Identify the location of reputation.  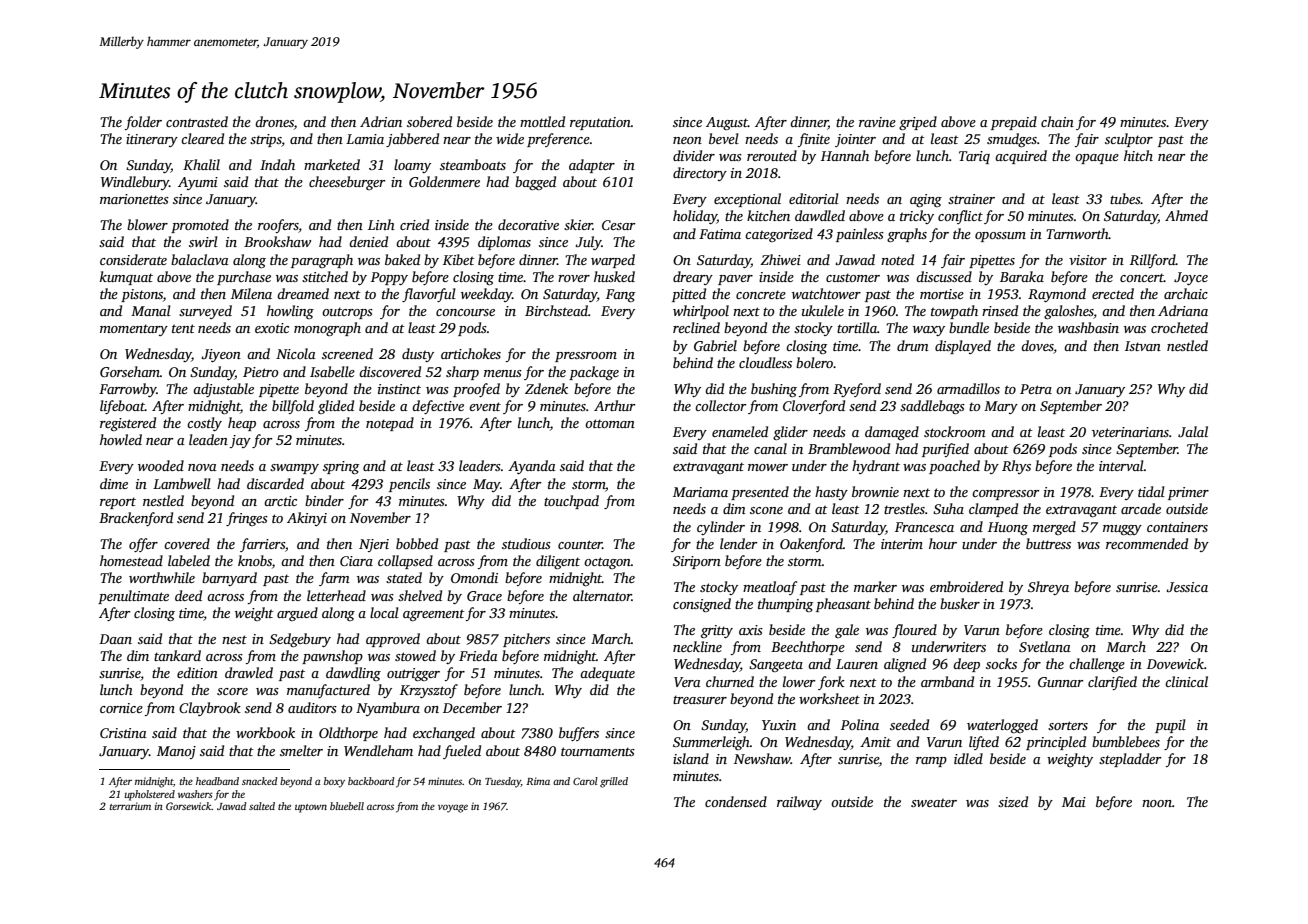
(600, 123).
